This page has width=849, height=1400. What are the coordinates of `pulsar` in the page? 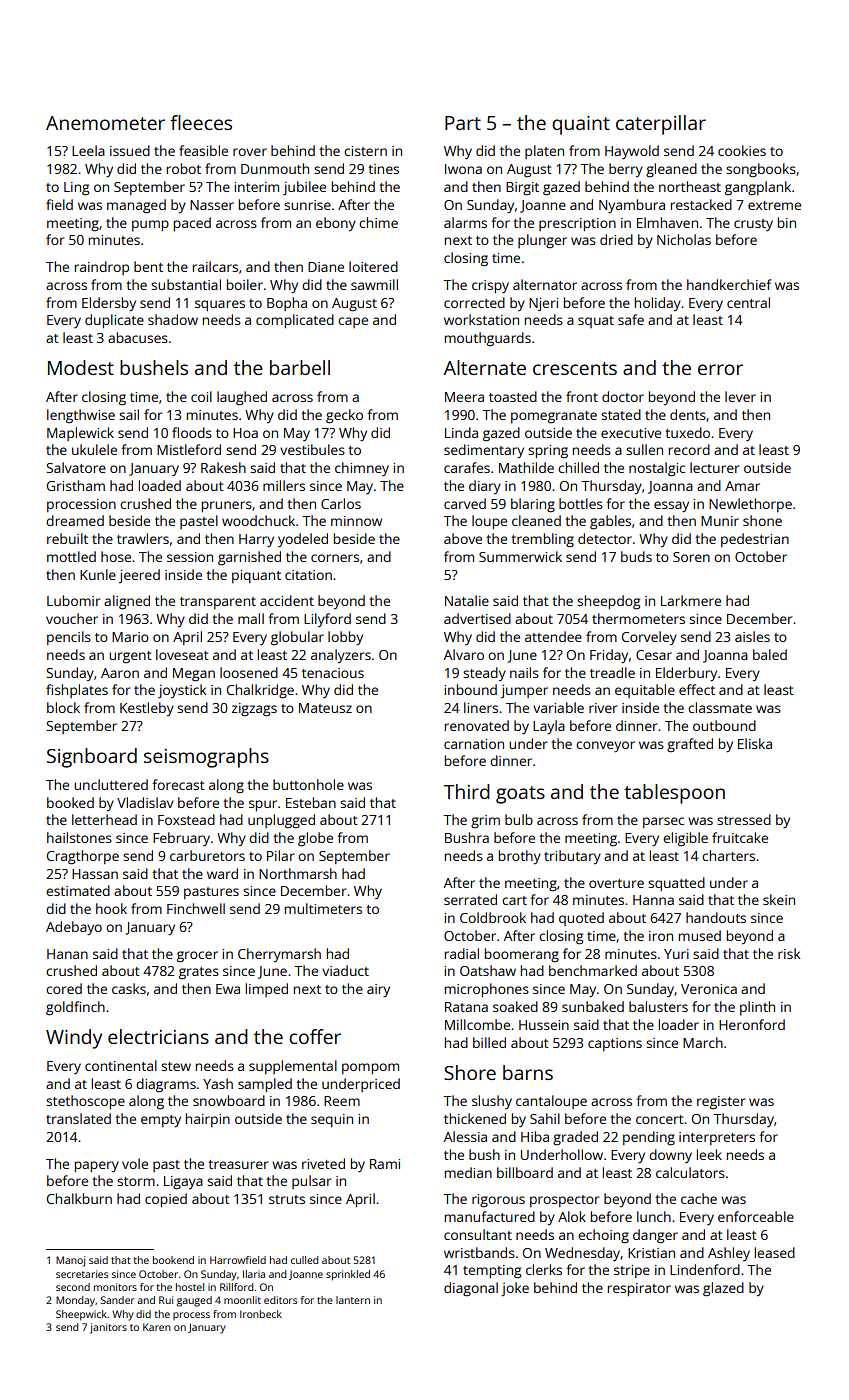 It's located at (311, 1182).
